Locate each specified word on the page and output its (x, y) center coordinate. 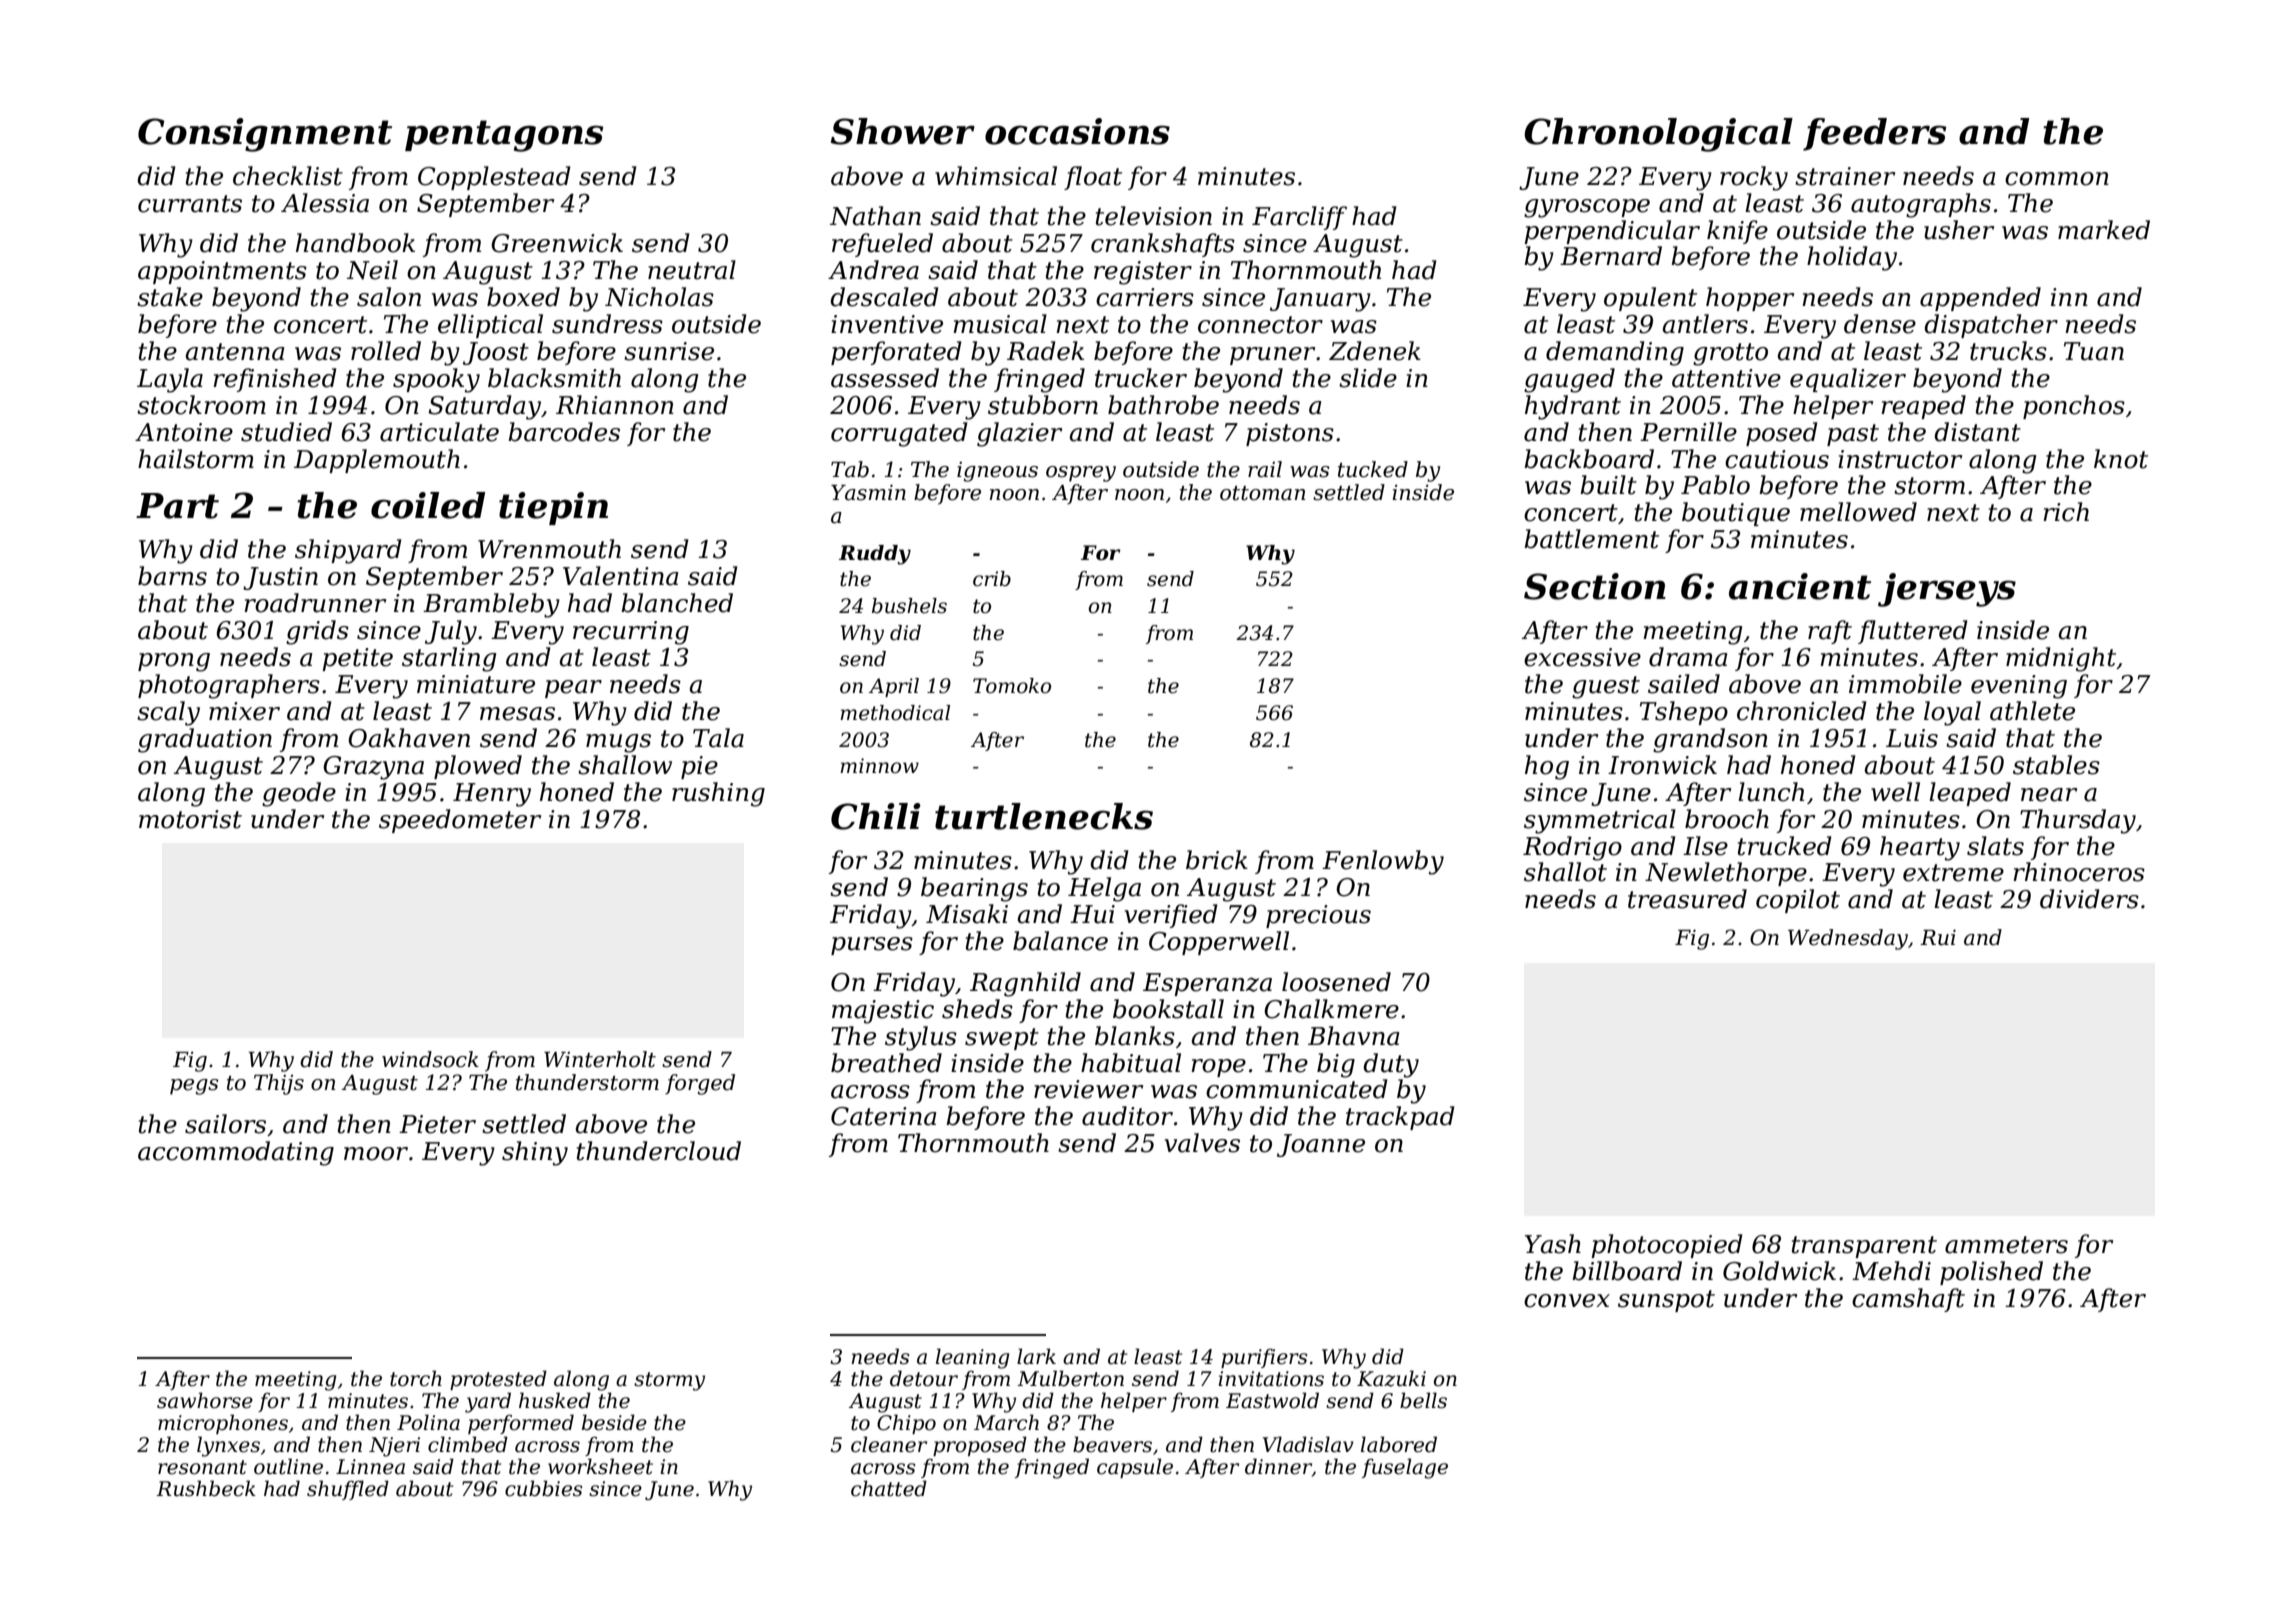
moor (376, 1154)
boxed (523, 297)
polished (1991, 1273)
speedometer (460, 821)
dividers (2089, 899)
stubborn (1043, 405)
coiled (428, 505)
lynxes (228, 1446)
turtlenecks (1044, 816)
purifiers (1264, 1358)
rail (1265, 469)
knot (2121, 459)
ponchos (2074, 407)
